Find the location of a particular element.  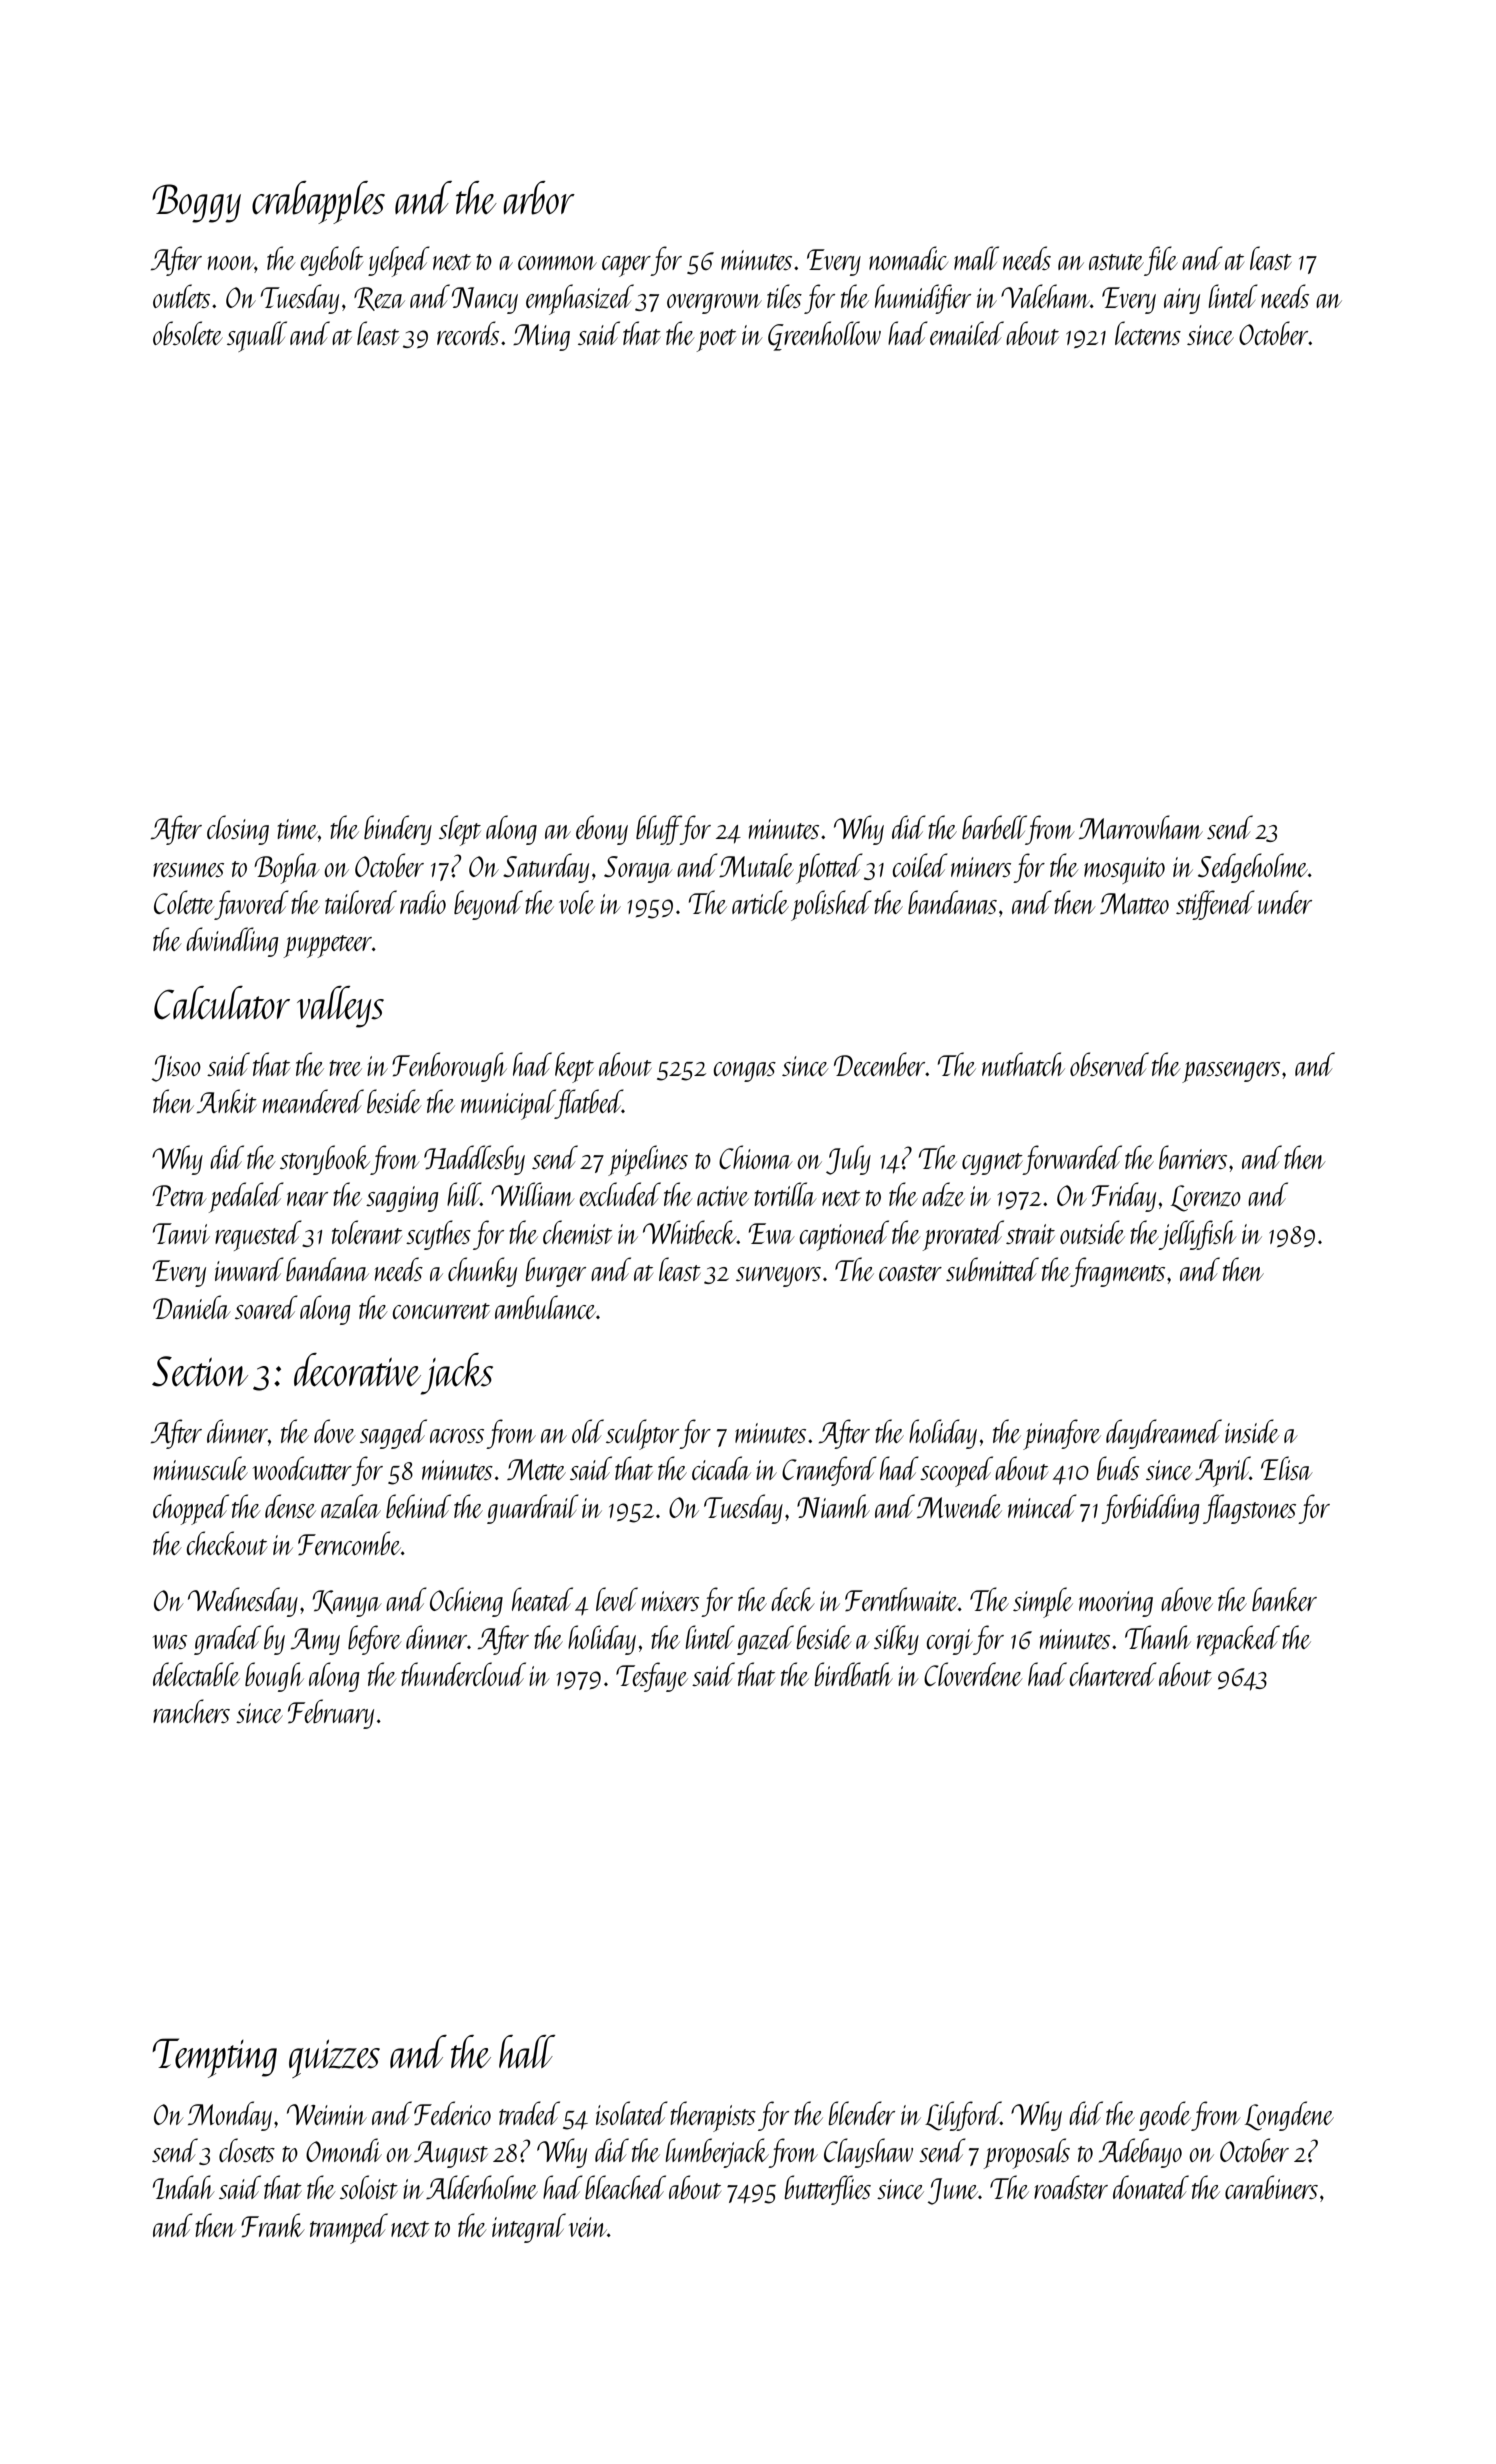

inside is located at coordinates (1252, 1431).
